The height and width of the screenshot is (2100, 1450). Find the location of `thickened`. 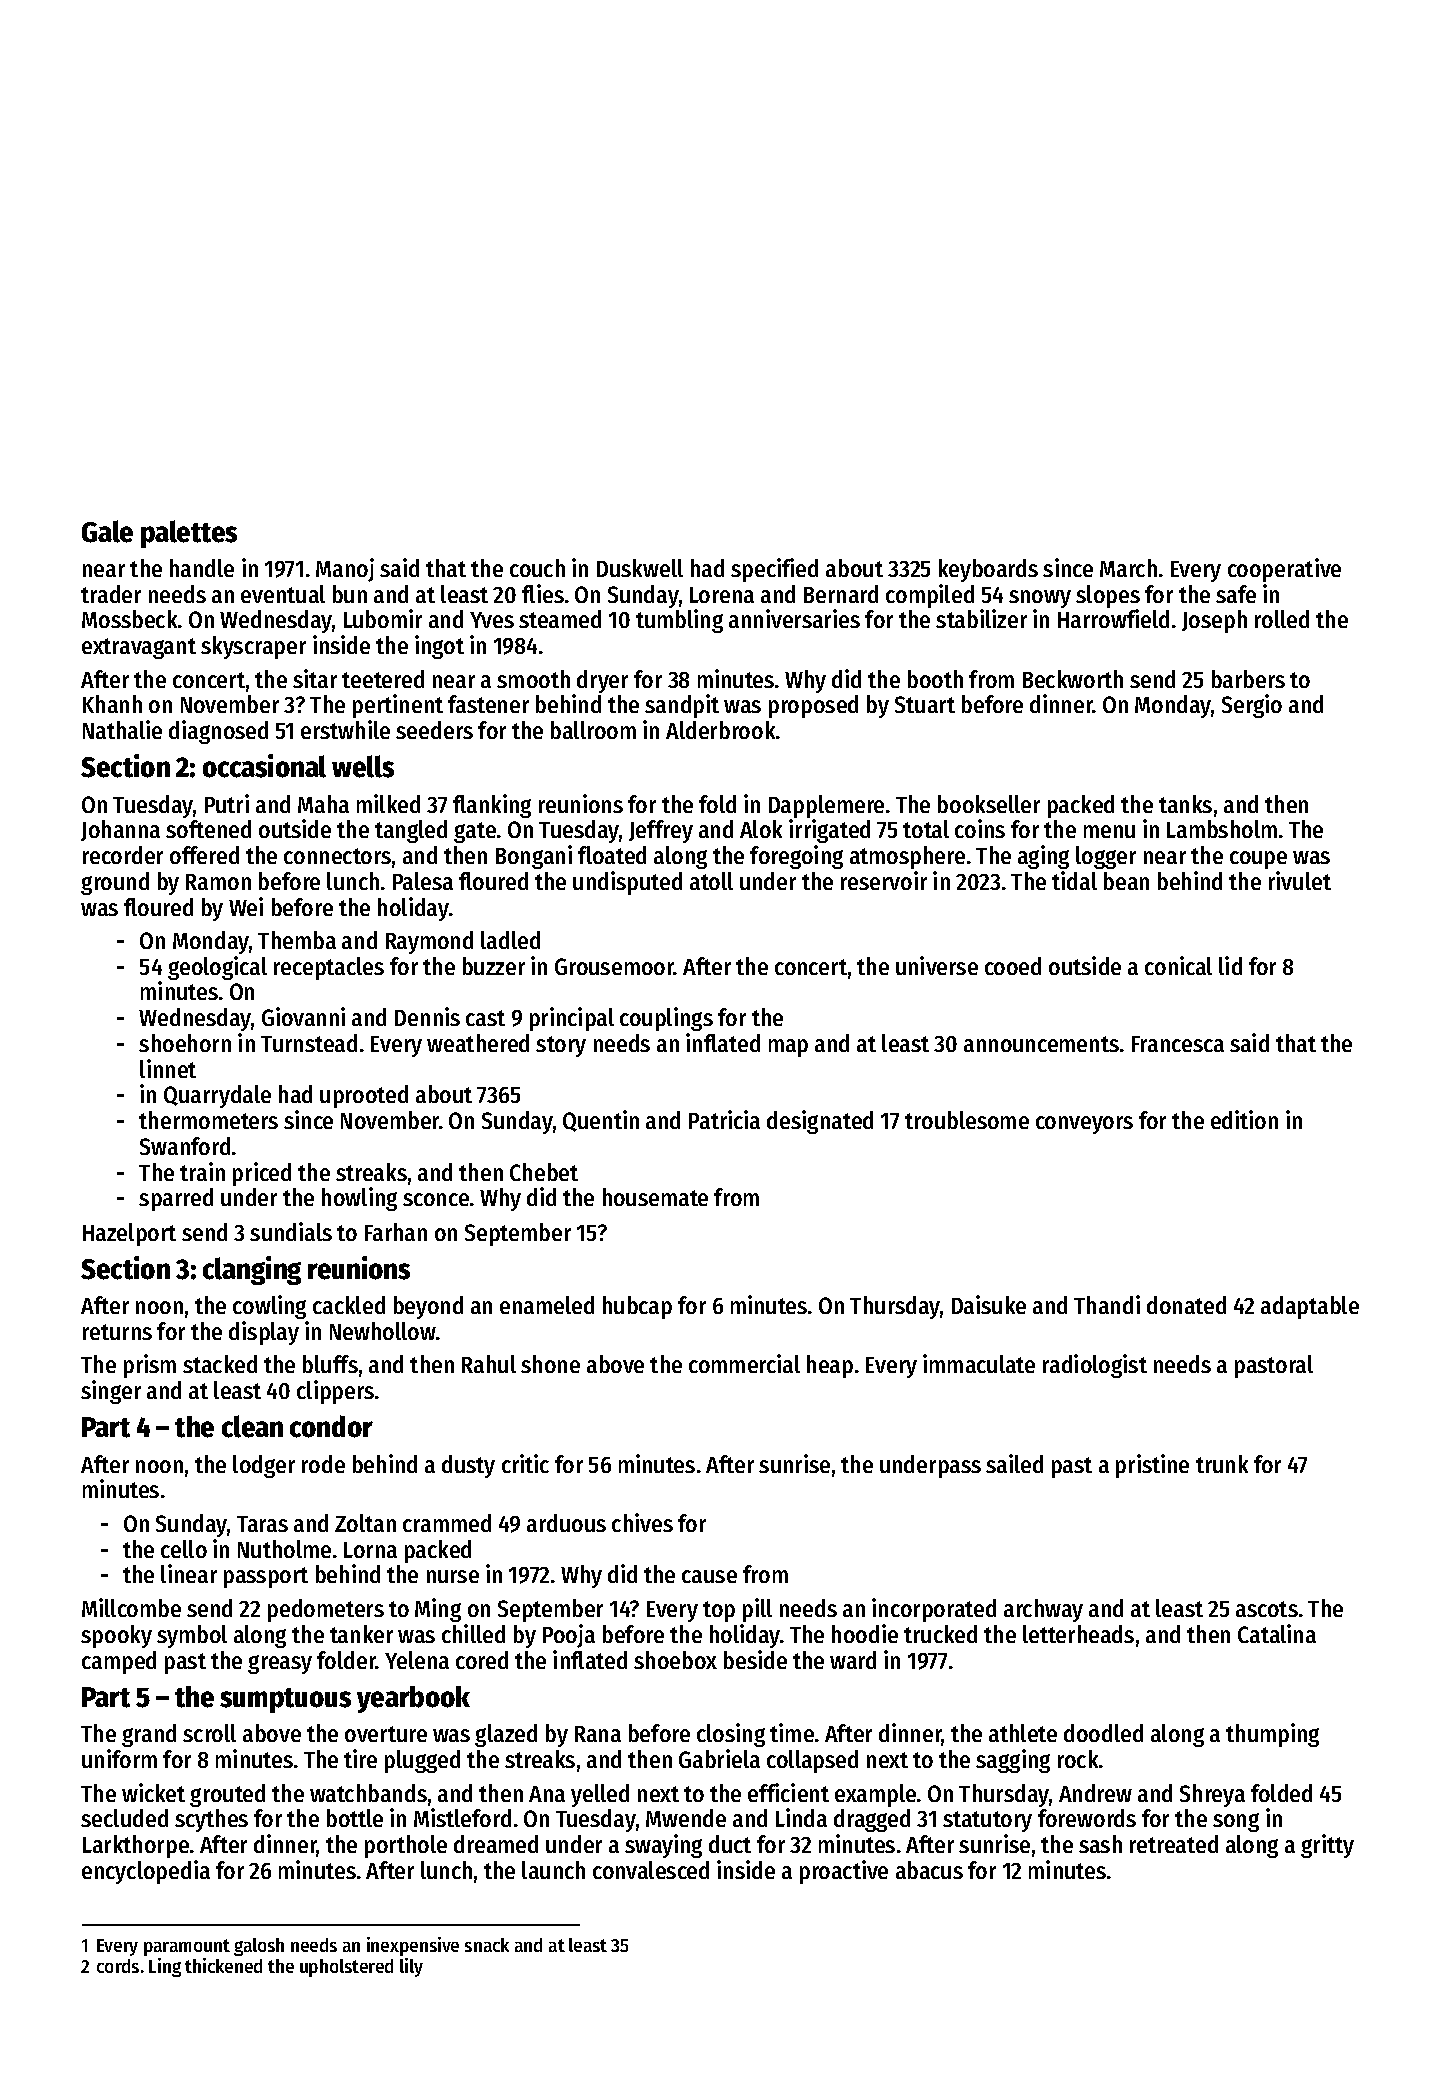

thickened is located at coordinates (223, 1965).
